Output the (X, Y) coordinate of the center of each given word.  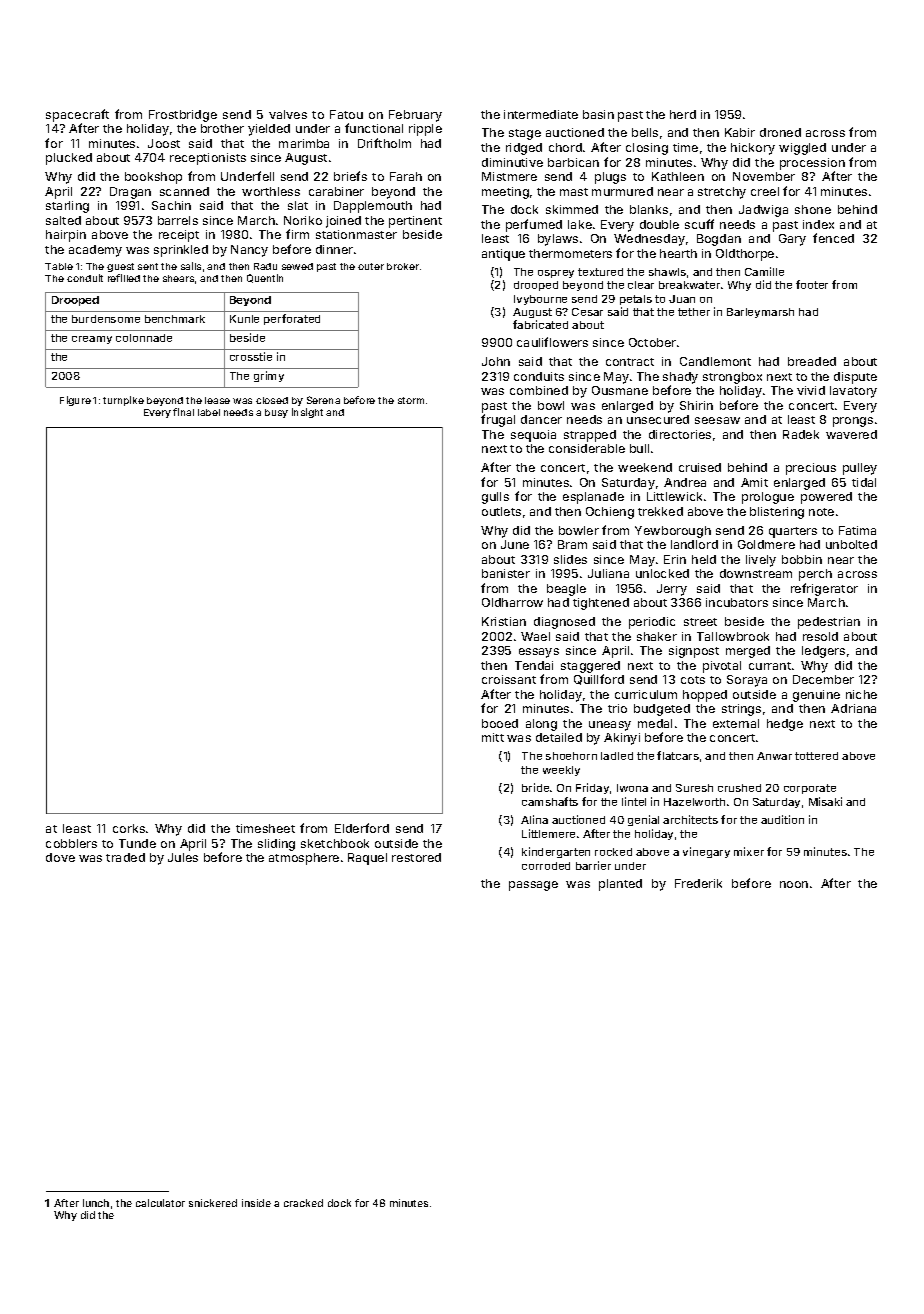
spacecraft (77, 115)
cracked (303, 1203)
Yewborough (673, 532)
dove (60, 857)
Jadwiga (763, 211)
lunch (96, 1203)
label (209, 412)
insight (307, 413)
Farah (406, 176)
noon (794, 884)
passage (533, 886)
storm (411, 400)
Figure (75, 401)
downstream (756, 573)
